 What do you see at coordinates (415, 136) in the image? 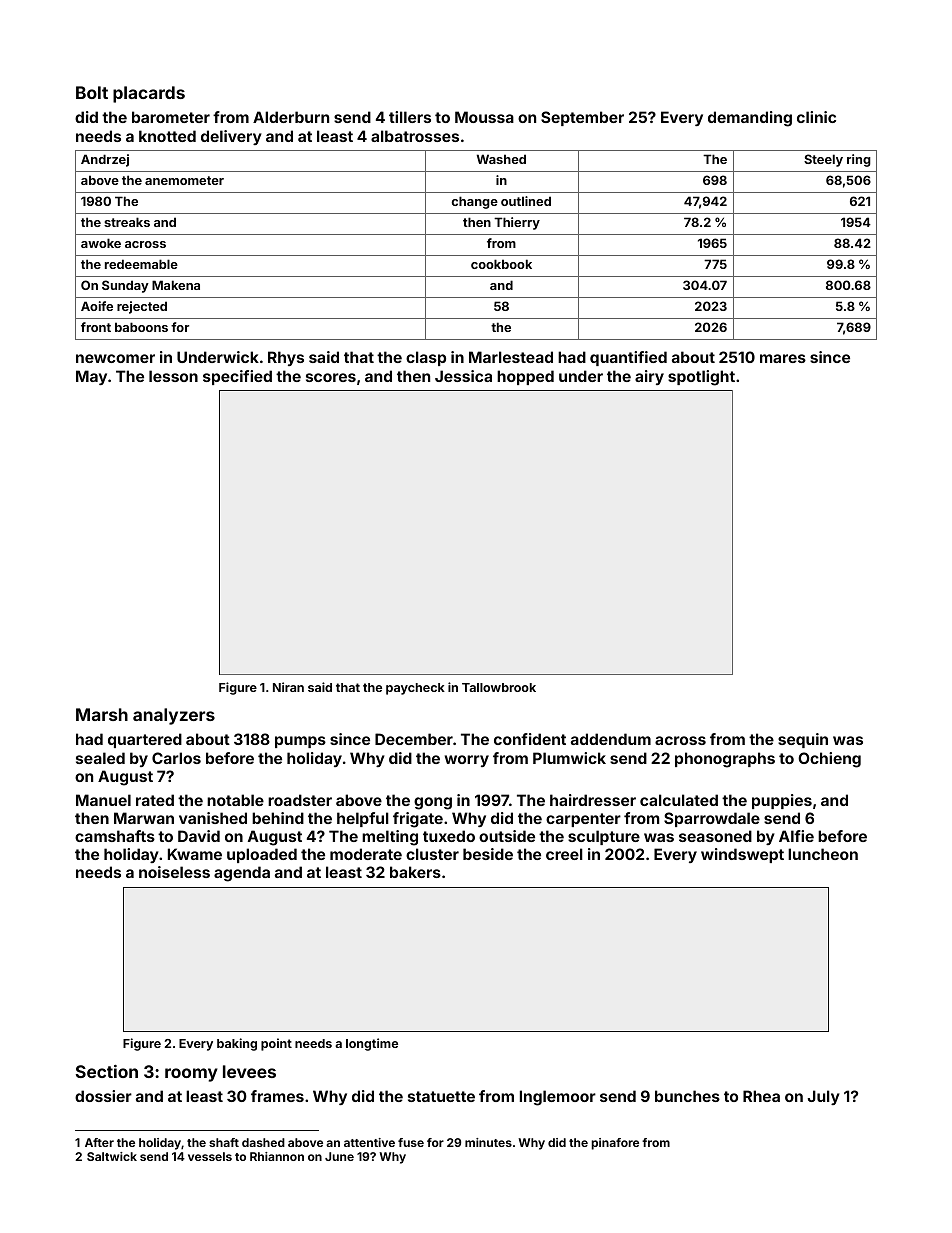
I see `albatrosses` at bounding box center [415, 136].
